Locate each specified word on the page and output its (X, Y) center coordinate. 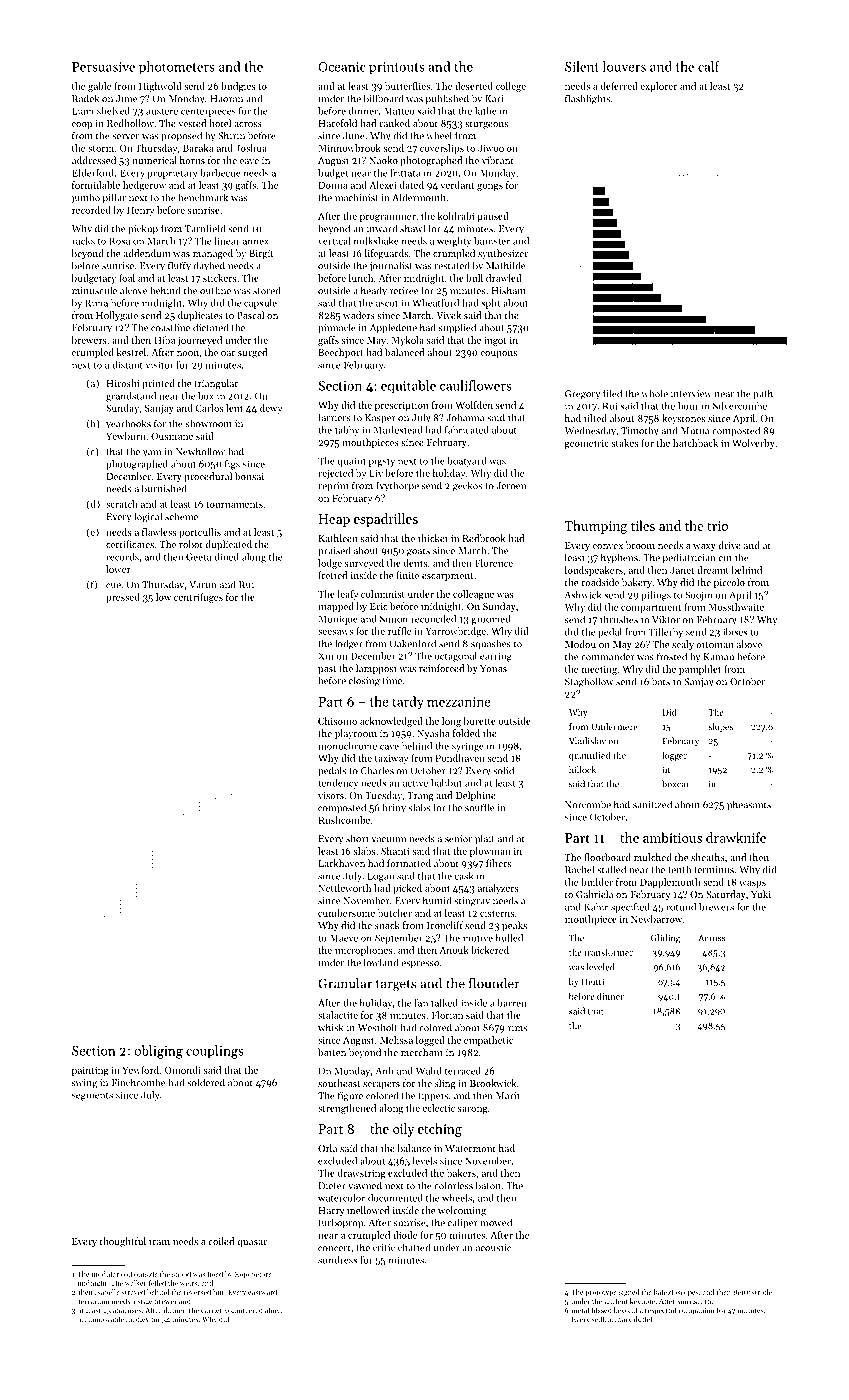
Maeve (344, 938)
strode (762, 1292)
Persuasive (103, 67)
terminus (714, 870)
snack (387, 925)
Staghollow (589, 682)
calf (709, 66)
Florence (494, 563)
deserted (474, 86)
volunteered (244, 1310)
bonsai (249, 476)
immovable (106, 1319)
